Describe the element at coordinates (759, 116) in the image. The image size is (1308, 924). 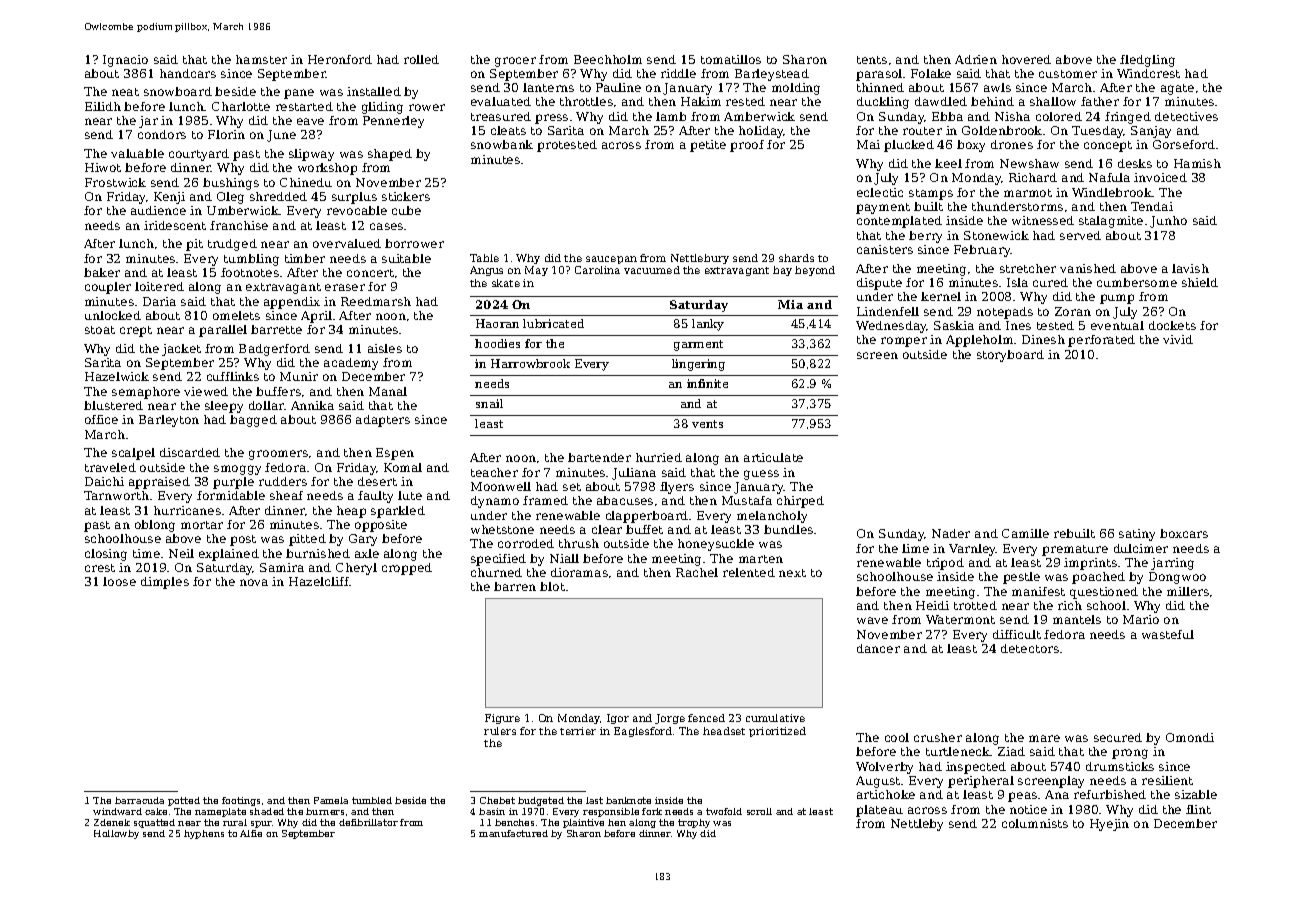
I see `Amberwick` at that location.
